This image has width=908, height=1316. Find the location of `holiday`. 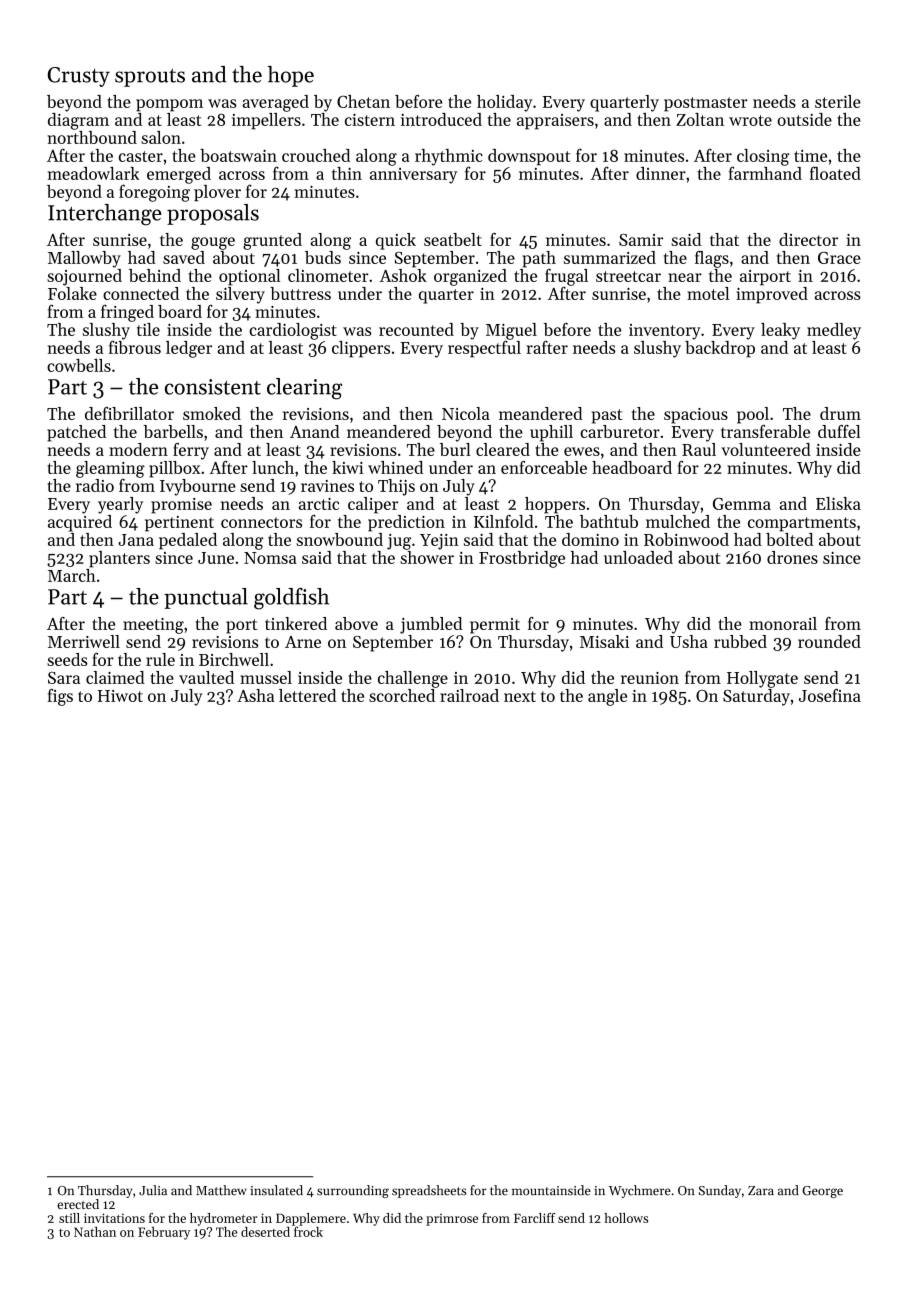

holiday is located at coordinates (504, 103).
